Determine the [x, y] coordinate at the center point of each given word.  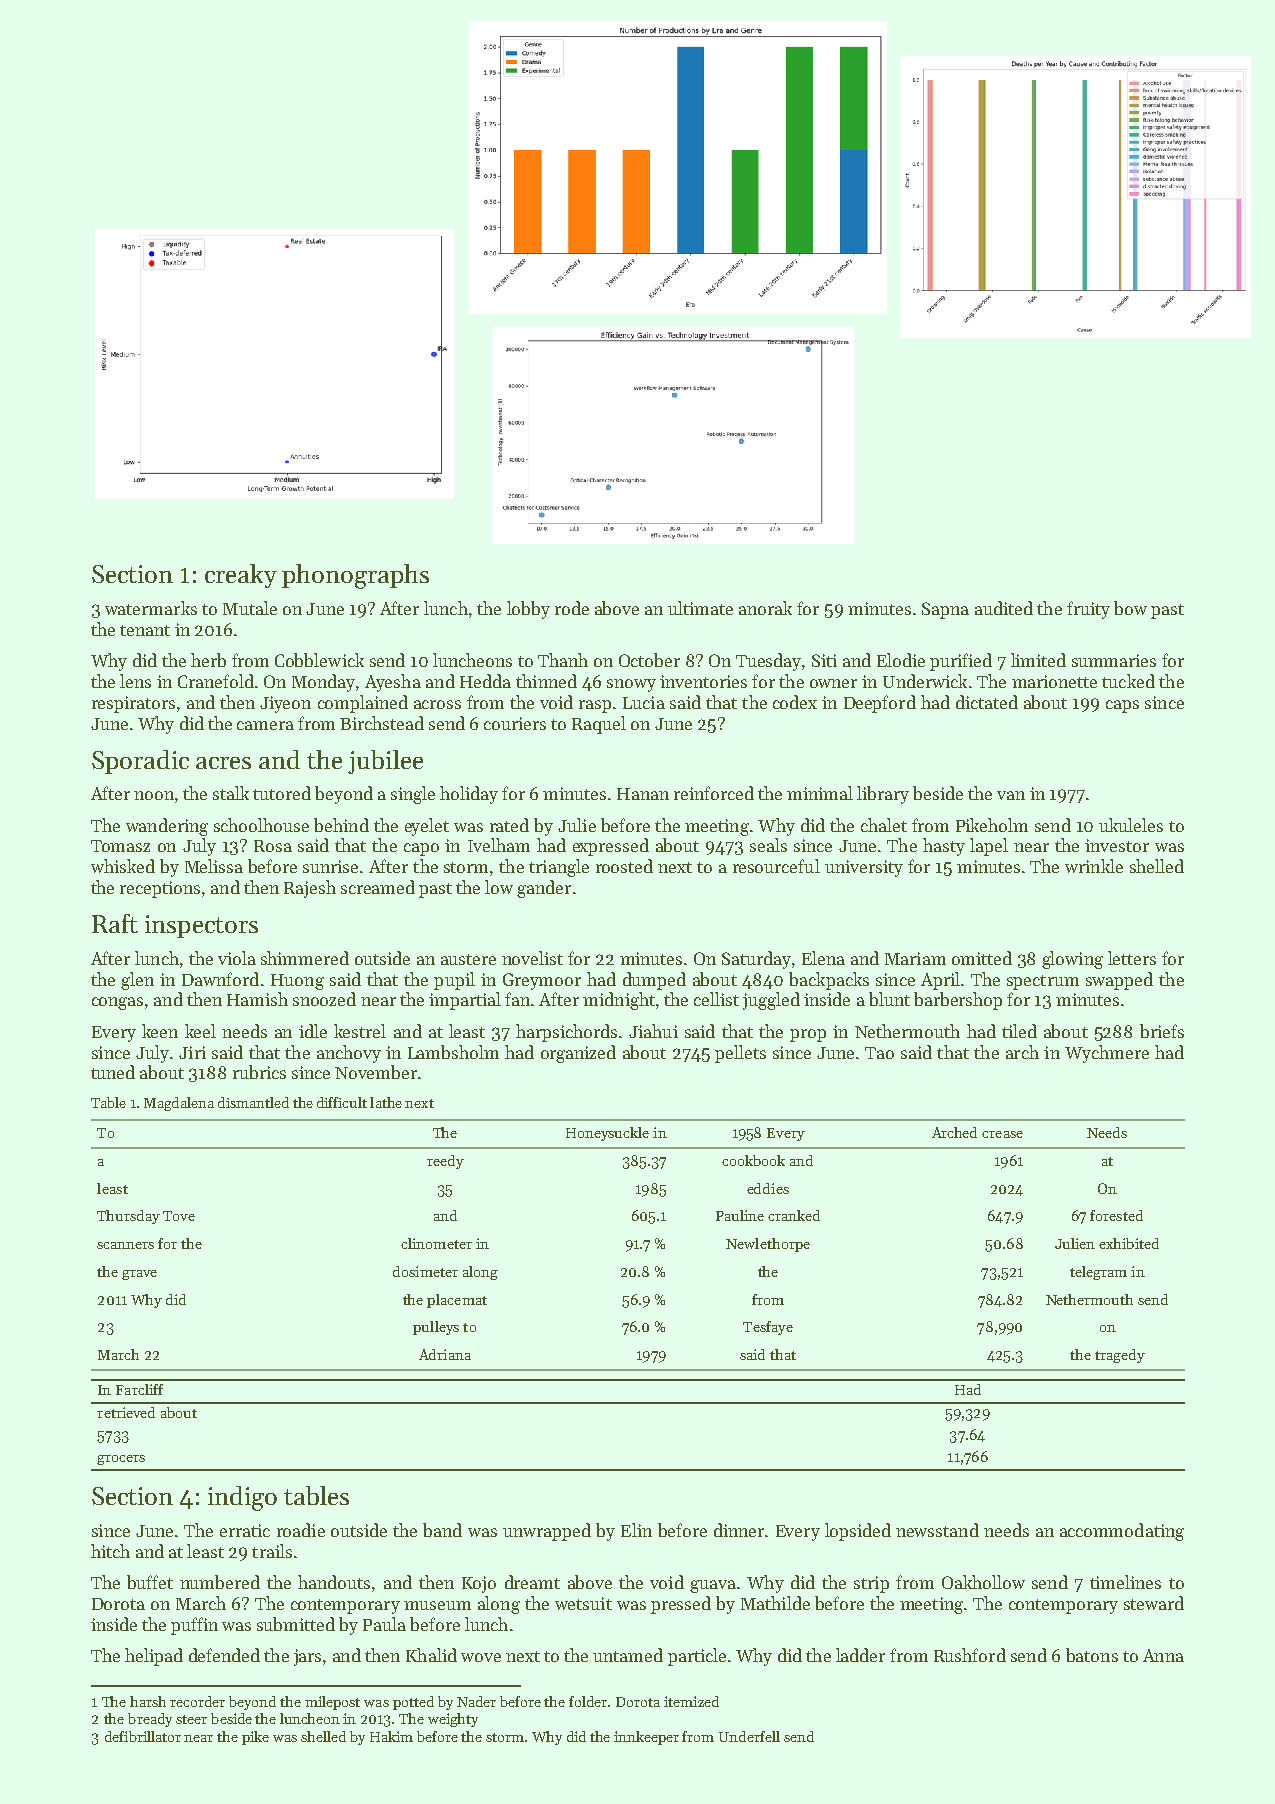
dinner [739, 1530]
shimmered [305, 958]
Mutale [250, 608]
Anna [1163, 1655]
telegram [1098, 1273]
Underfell [749, 1736]
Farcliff [139, 1389]
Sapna [945, 610]
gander [544, 889]
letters [1132, 958]
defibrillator [143, 1736]
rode [572, 608]
